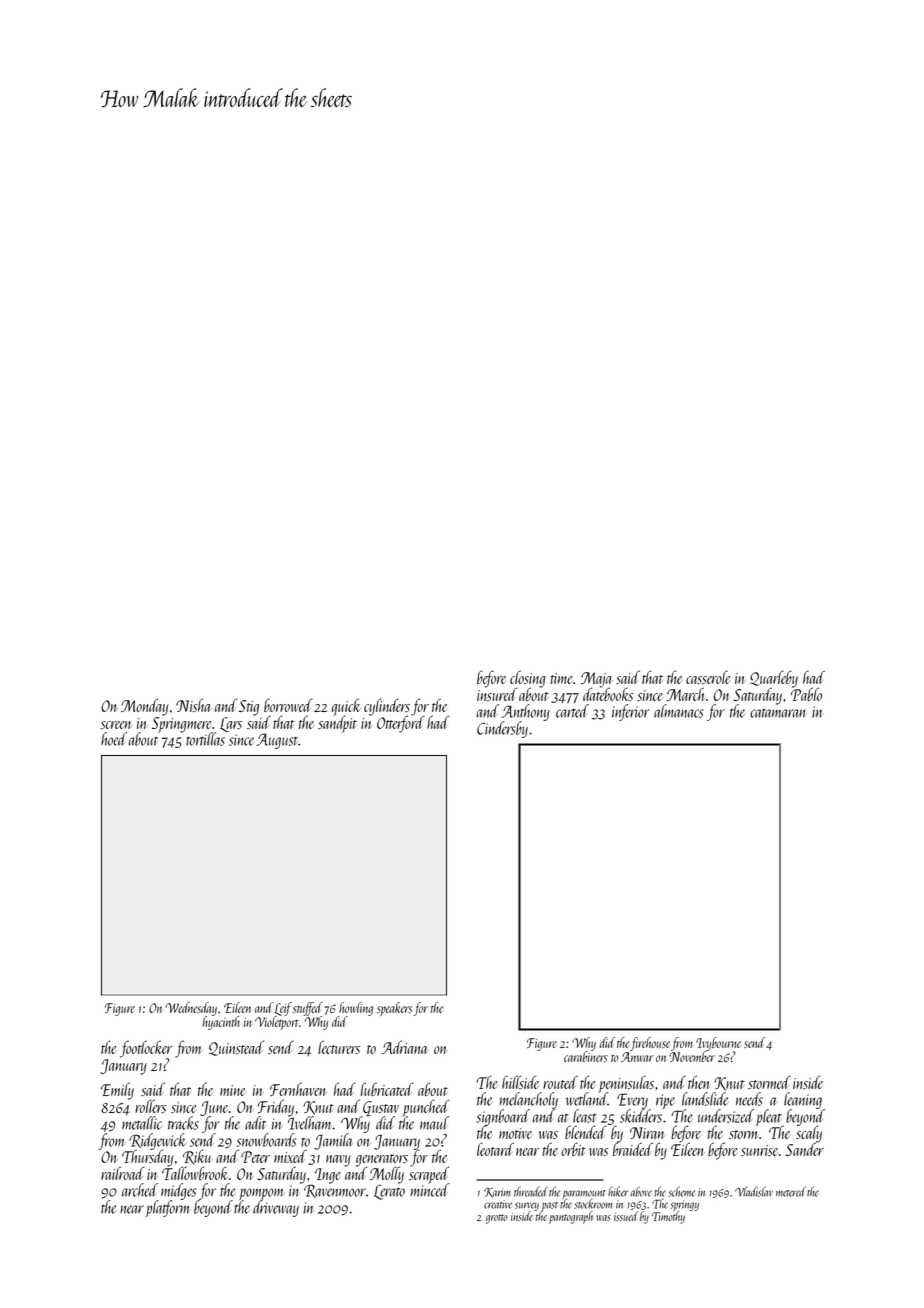  What do you see at coordinates (386, 1089) in the screenshot?
I see `lubricated` at bounding box center [386, 1089].
